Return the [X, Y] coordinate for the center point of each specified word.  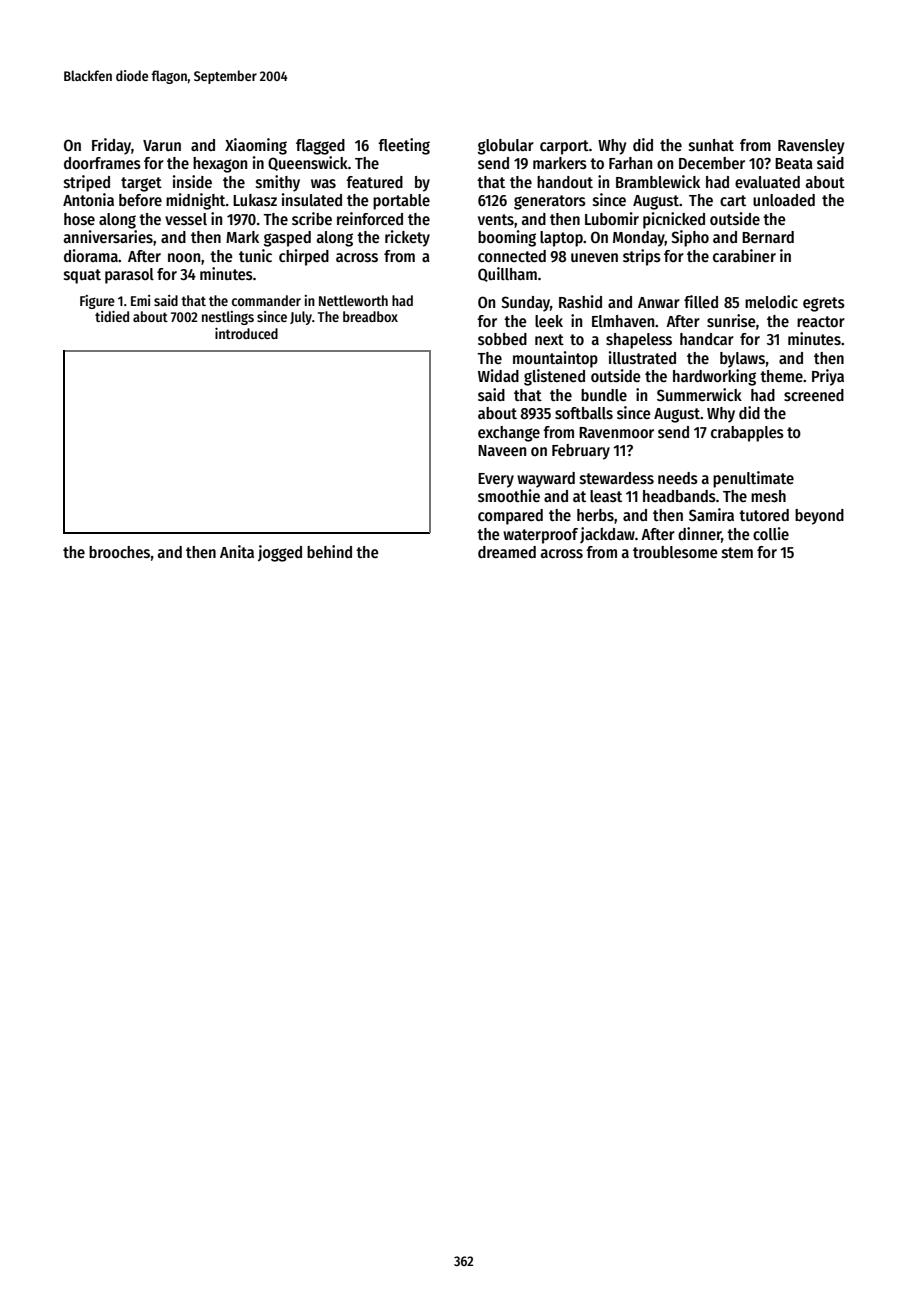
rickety [407, 238]
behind [329, 551]
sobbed [502, 339]
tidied [112, 316]
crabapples [747, 434]
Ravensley [811, 147]
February [581, 452]
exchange [509, 434]
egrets [824, 304]
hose [79, 219]
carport [564, 147]
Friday [111, 146]
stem [737, 553]
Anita [237, 551]
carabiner [744, 255]
